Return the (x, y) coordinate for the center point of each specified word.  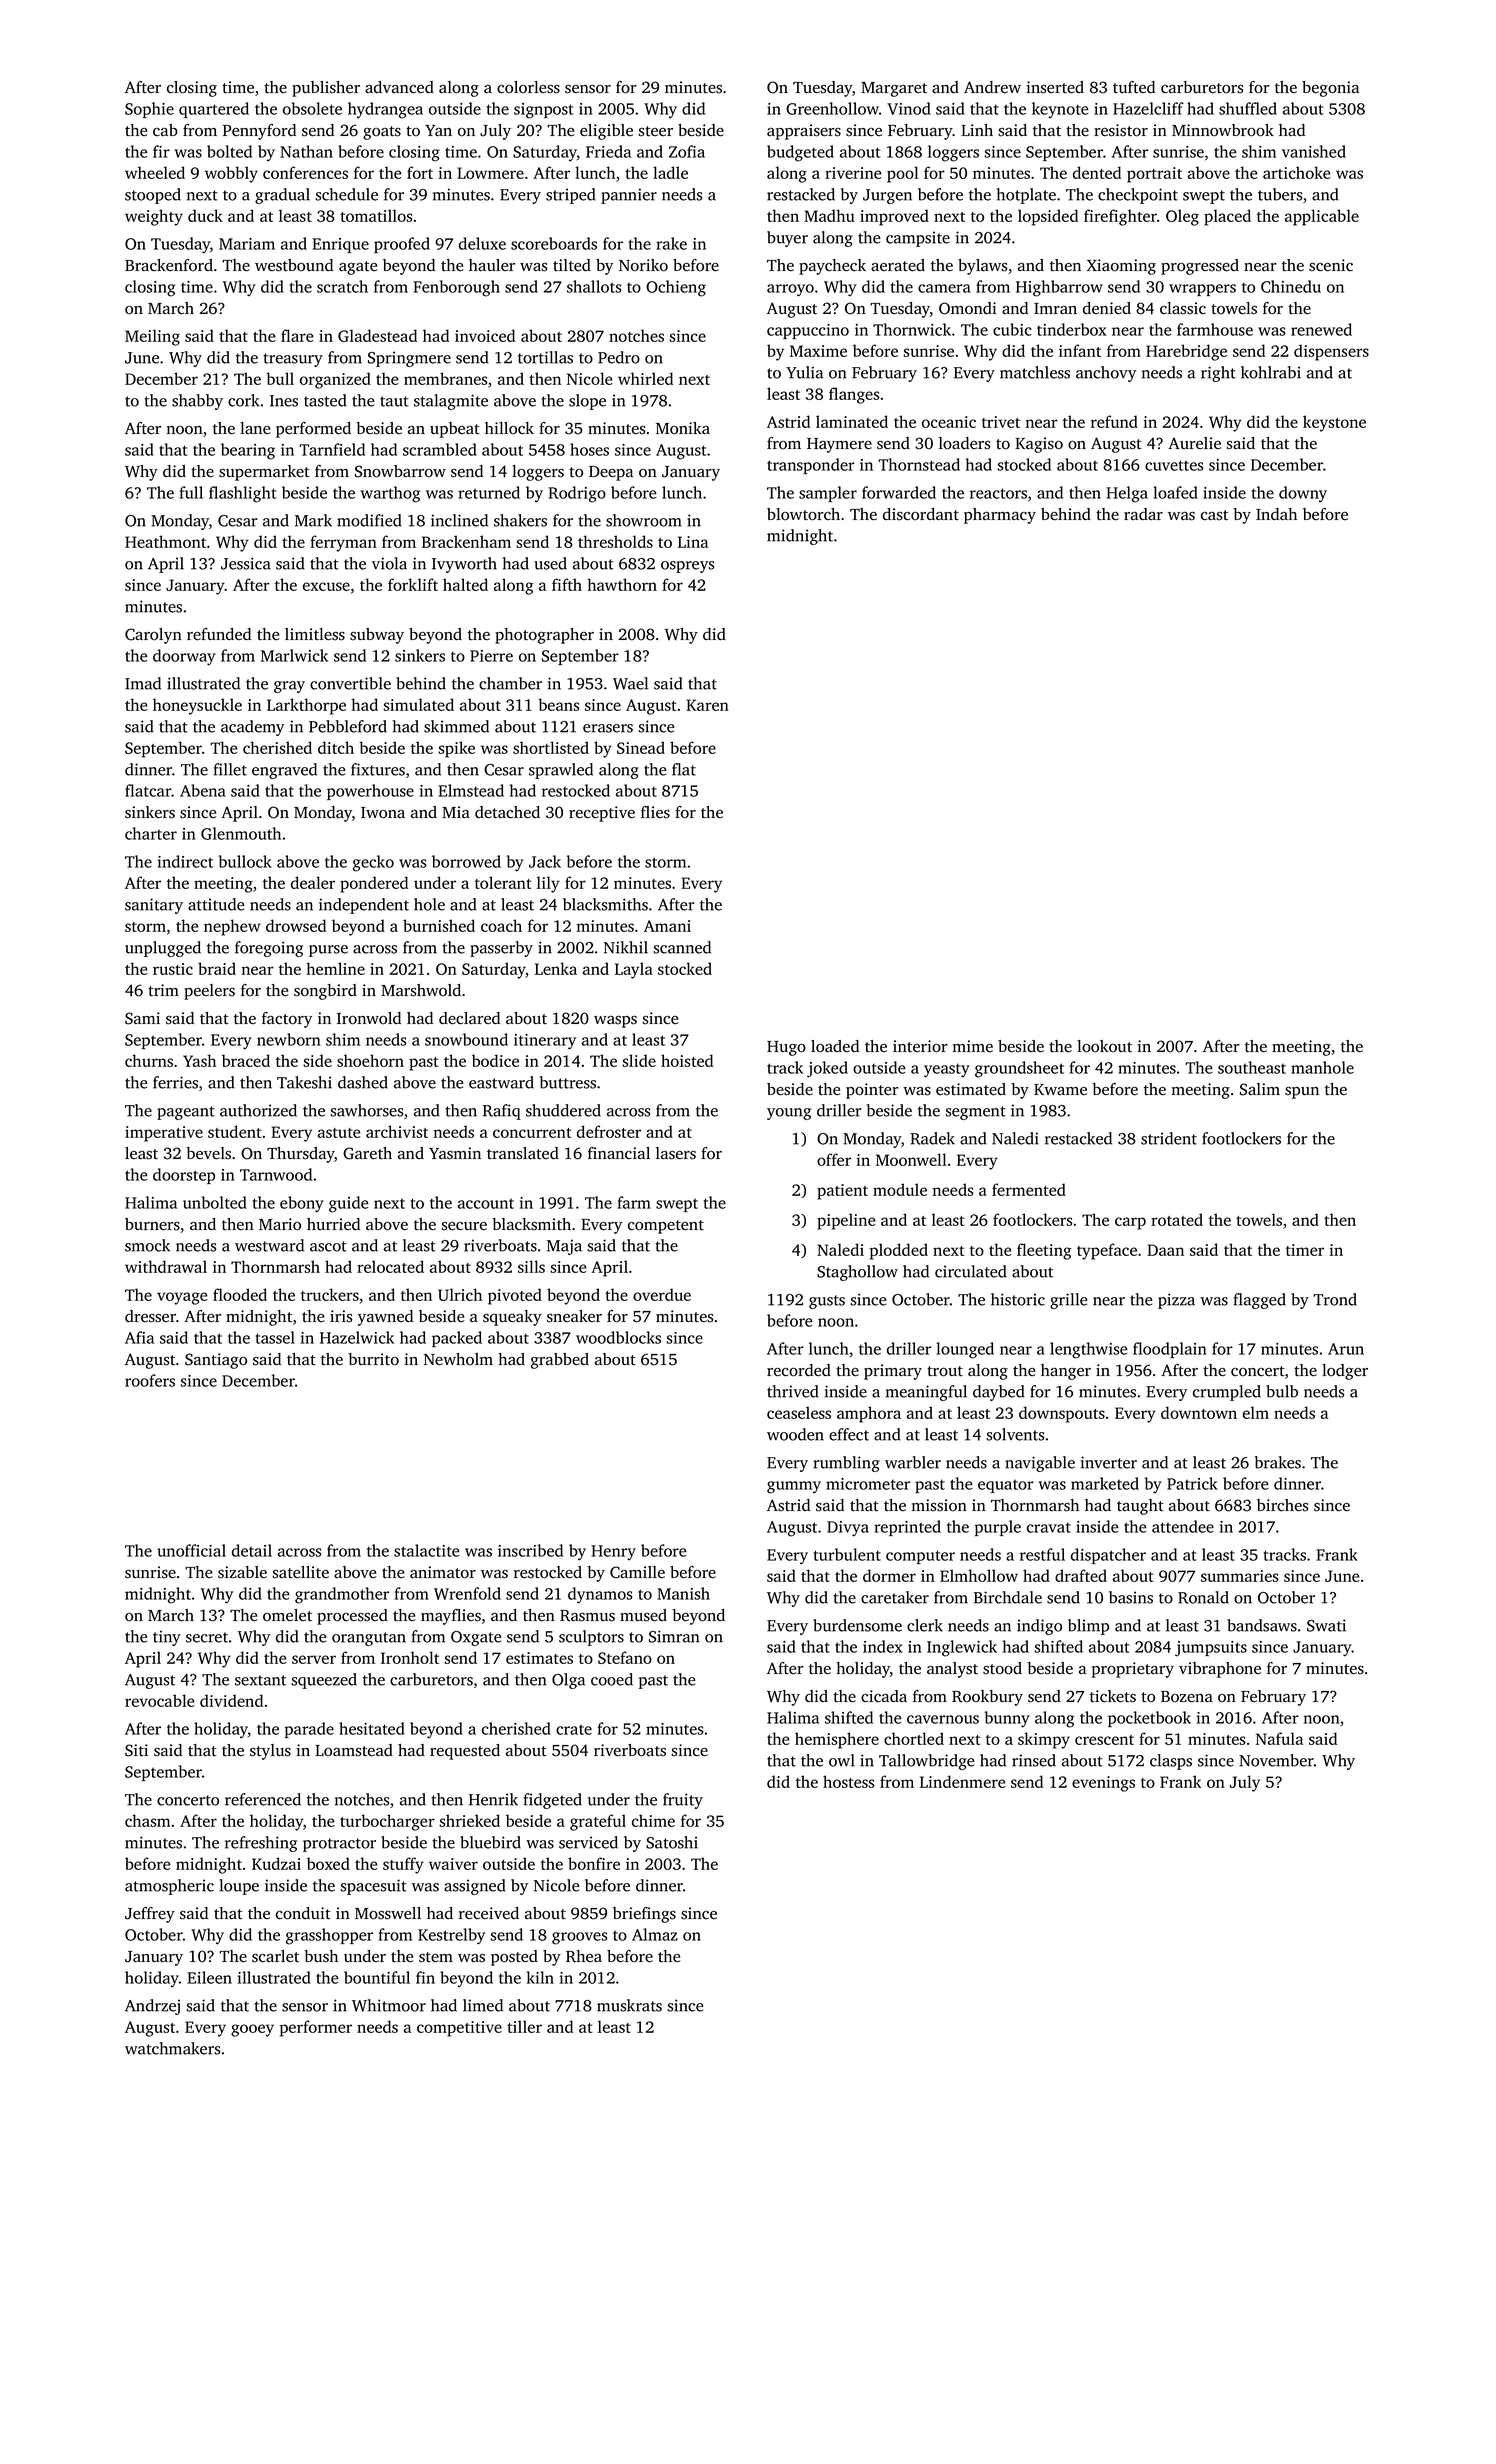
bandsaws (1262, 1625)
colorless (528, 87)
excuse (326, 586)
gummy (794, 1487)
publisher (326, 89)
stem (436, 1957)
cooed (612, 1679)
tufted (1134, 87)
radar (1143, 514)
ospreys (687, 567)
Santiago (216, 1361)
